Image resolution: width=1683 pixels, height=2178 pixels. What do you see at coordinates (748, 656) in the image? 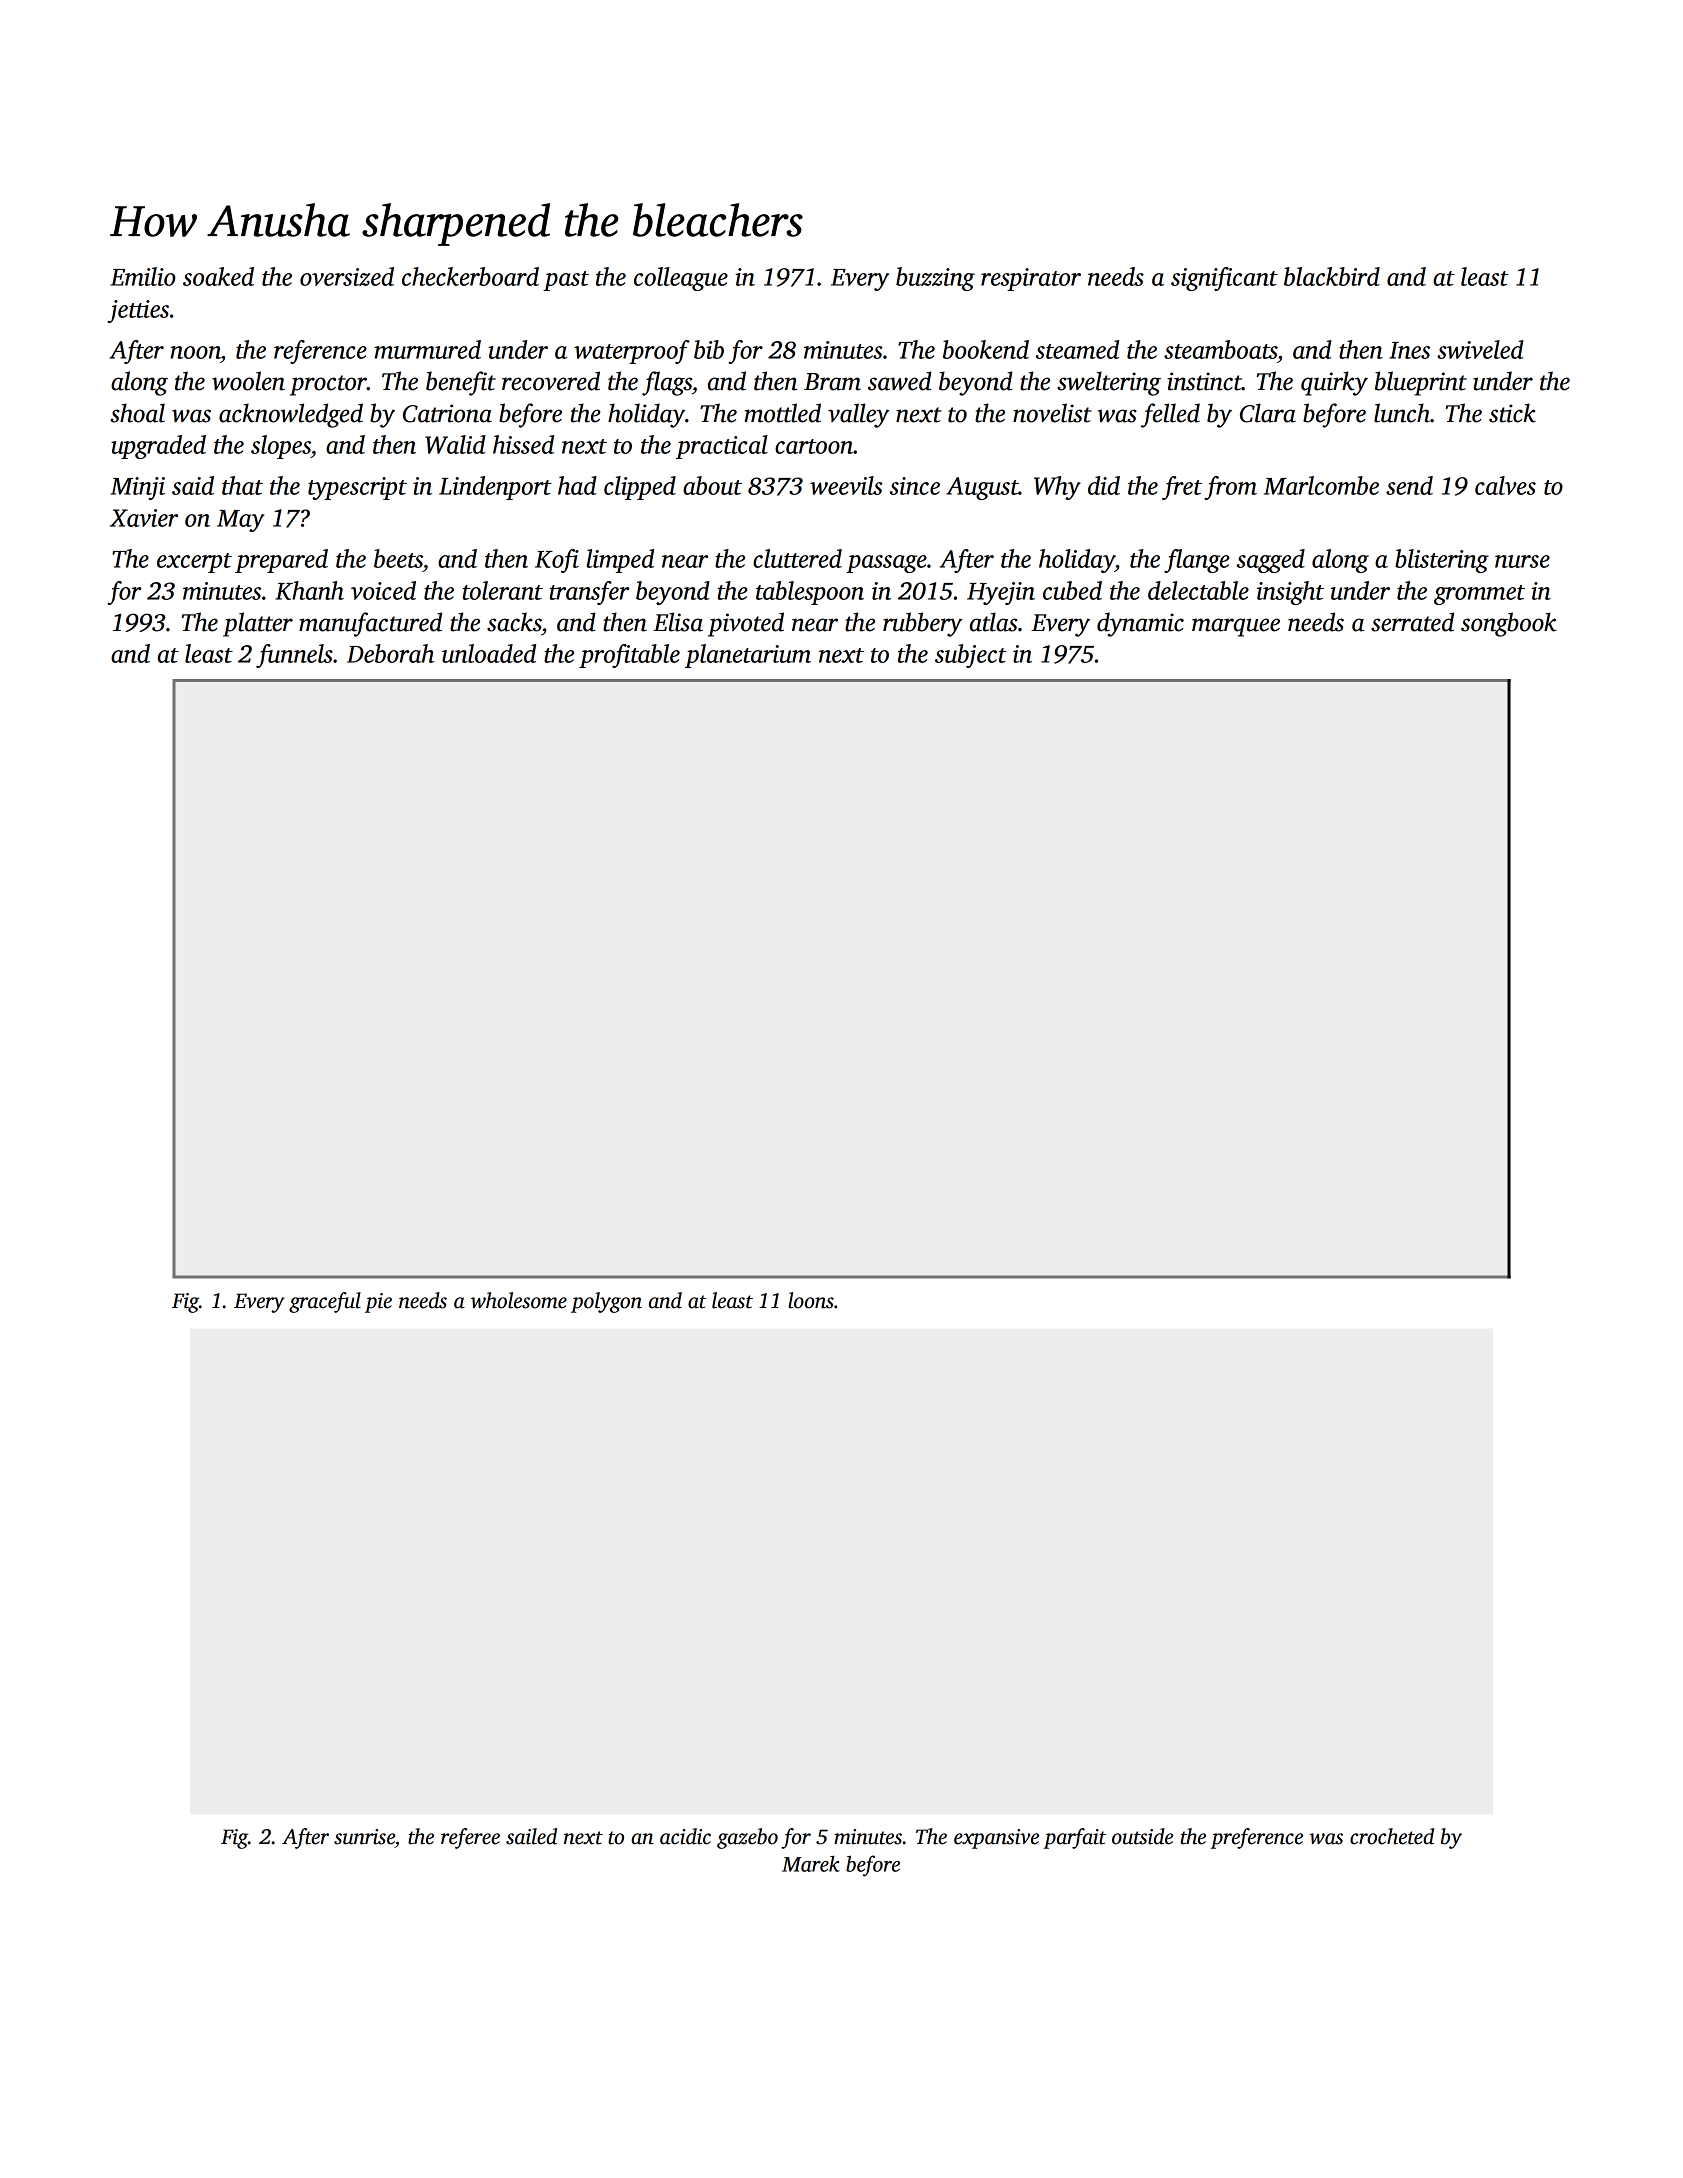
I see `planetarium` at bounding box center [748, 656].
